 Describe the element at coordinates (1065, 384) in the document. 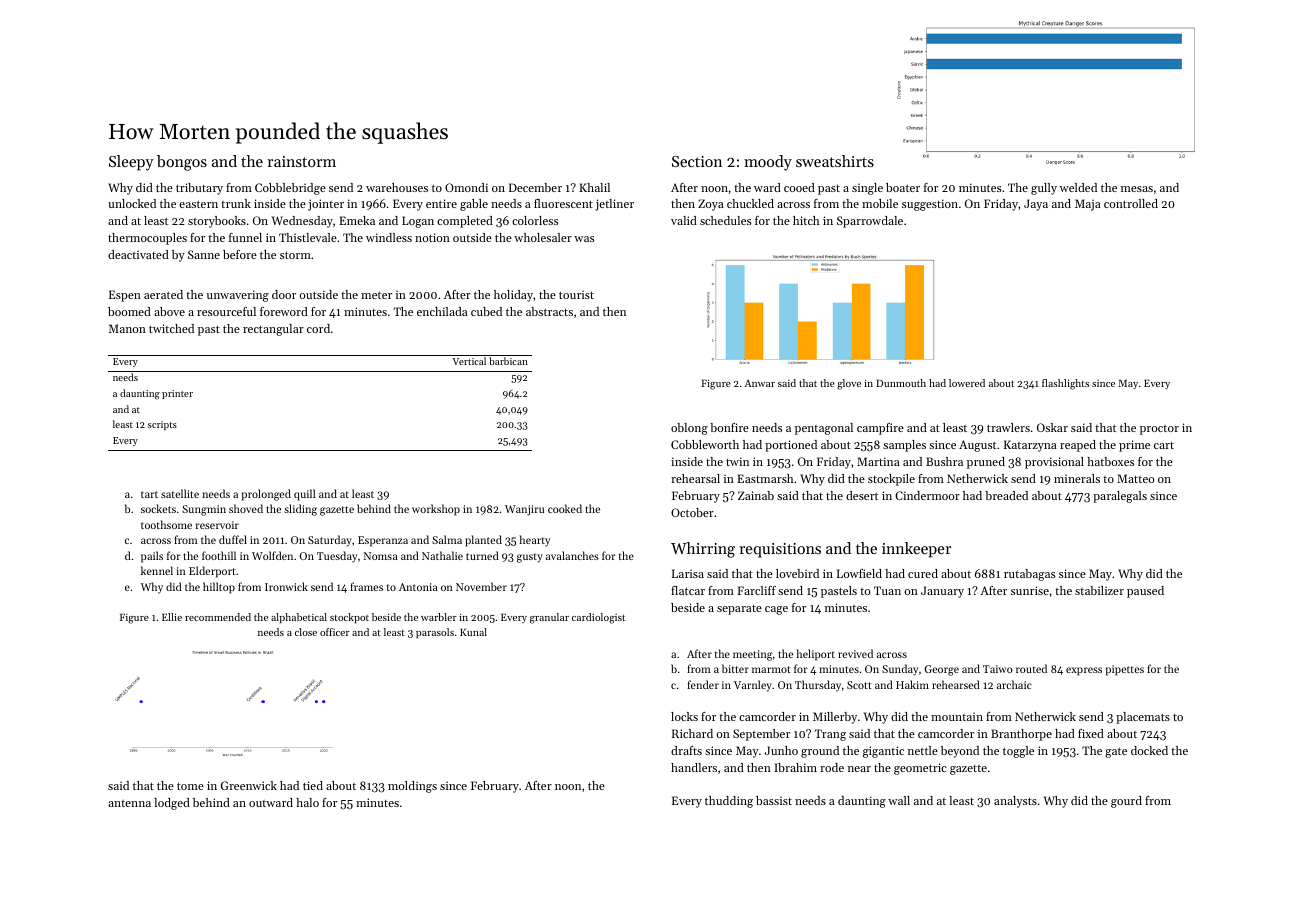

I see `flashlights` at that location.
